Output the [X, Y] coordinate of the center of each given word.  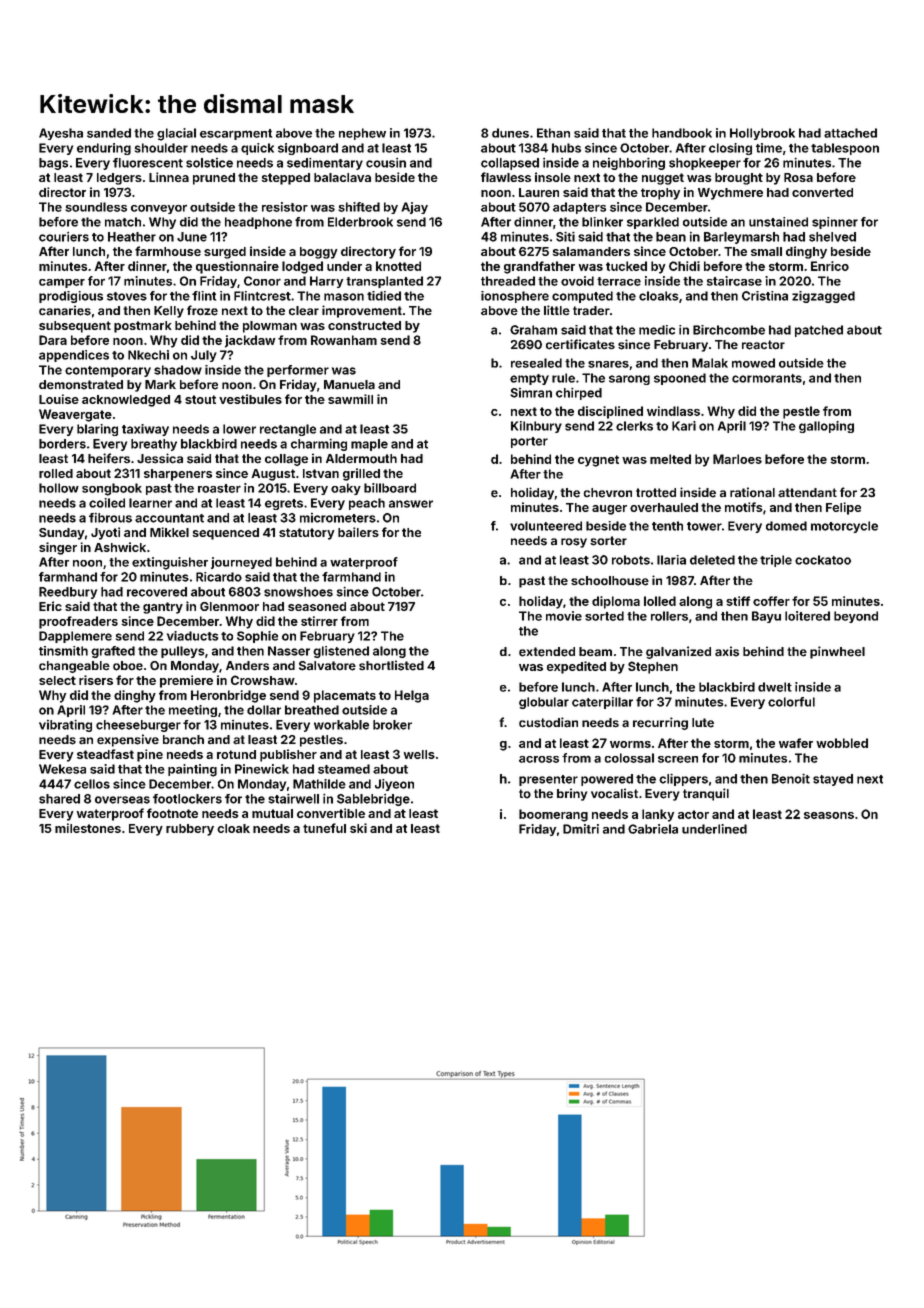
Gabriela [653, 829]
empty [529, 379]
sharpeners [178, 475]
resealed [536, 363]
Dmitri [581, 829]
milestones [88, 828]
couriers [64, 237]
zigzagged [823, 297]
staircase [734, 281]
